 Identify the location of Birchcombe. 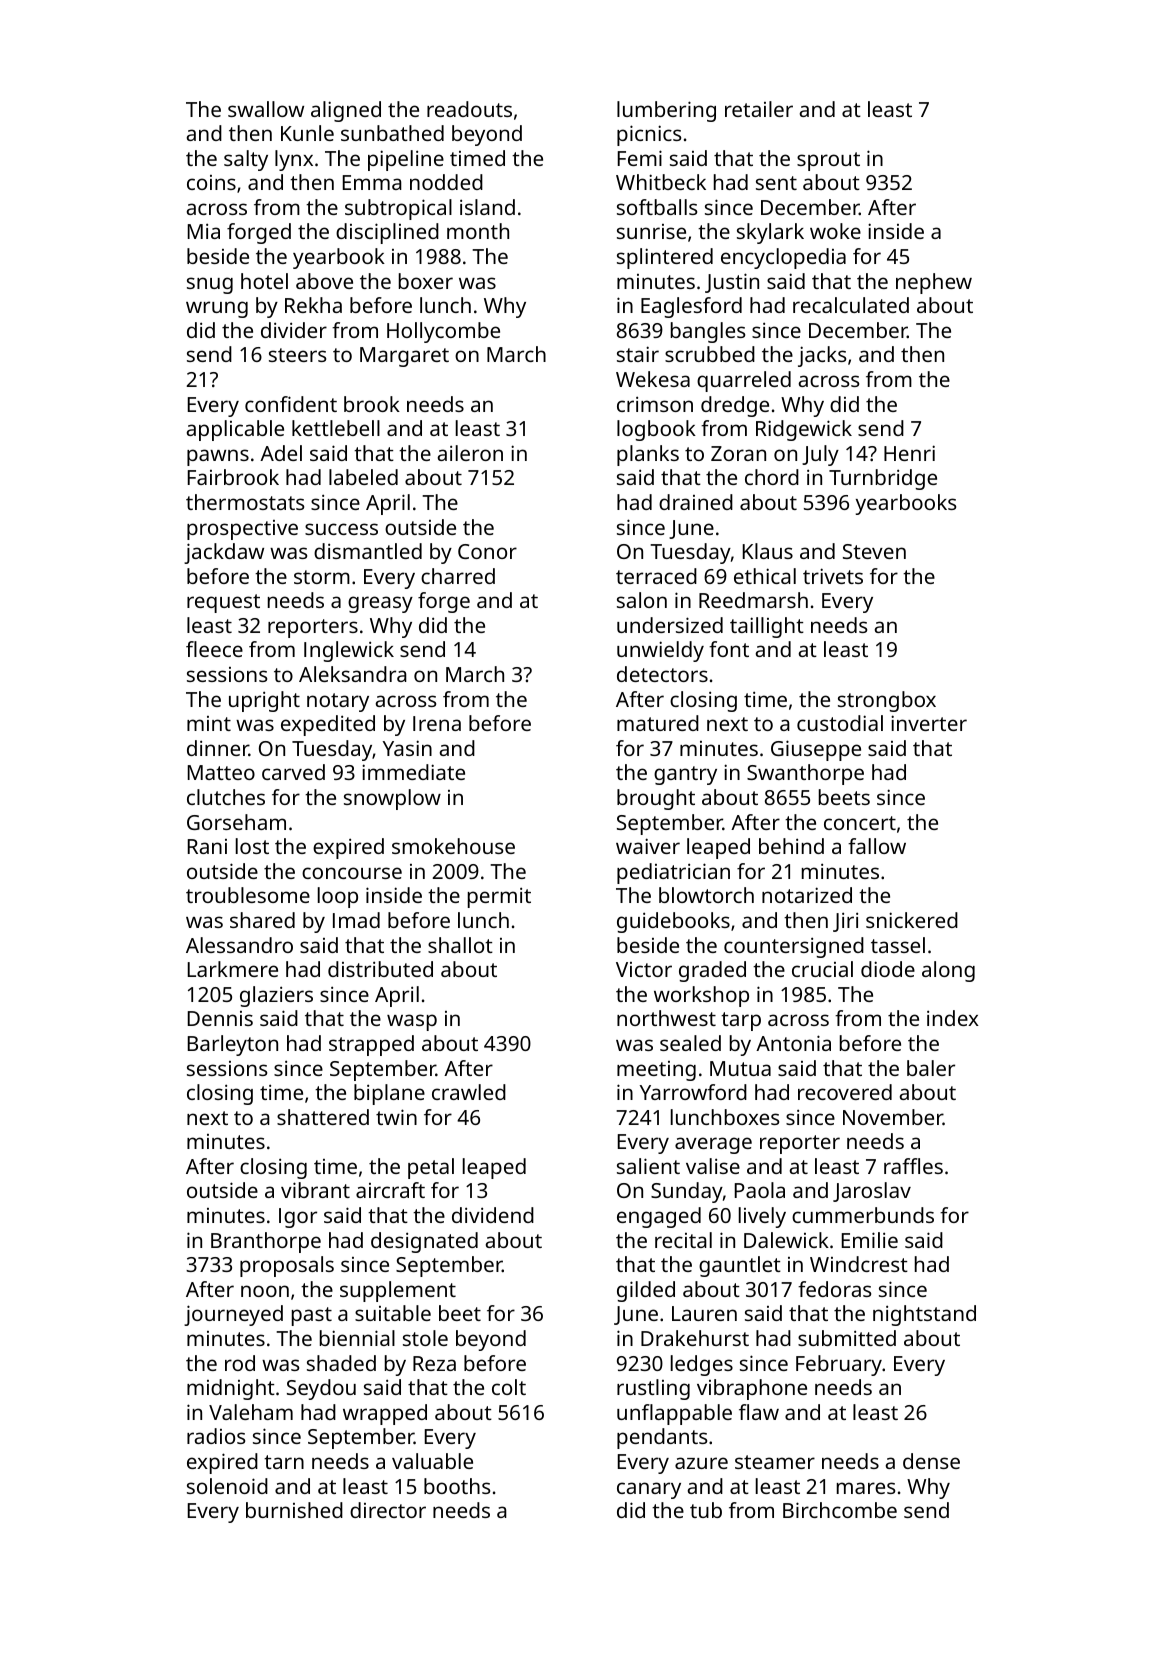
(840, 1510).
